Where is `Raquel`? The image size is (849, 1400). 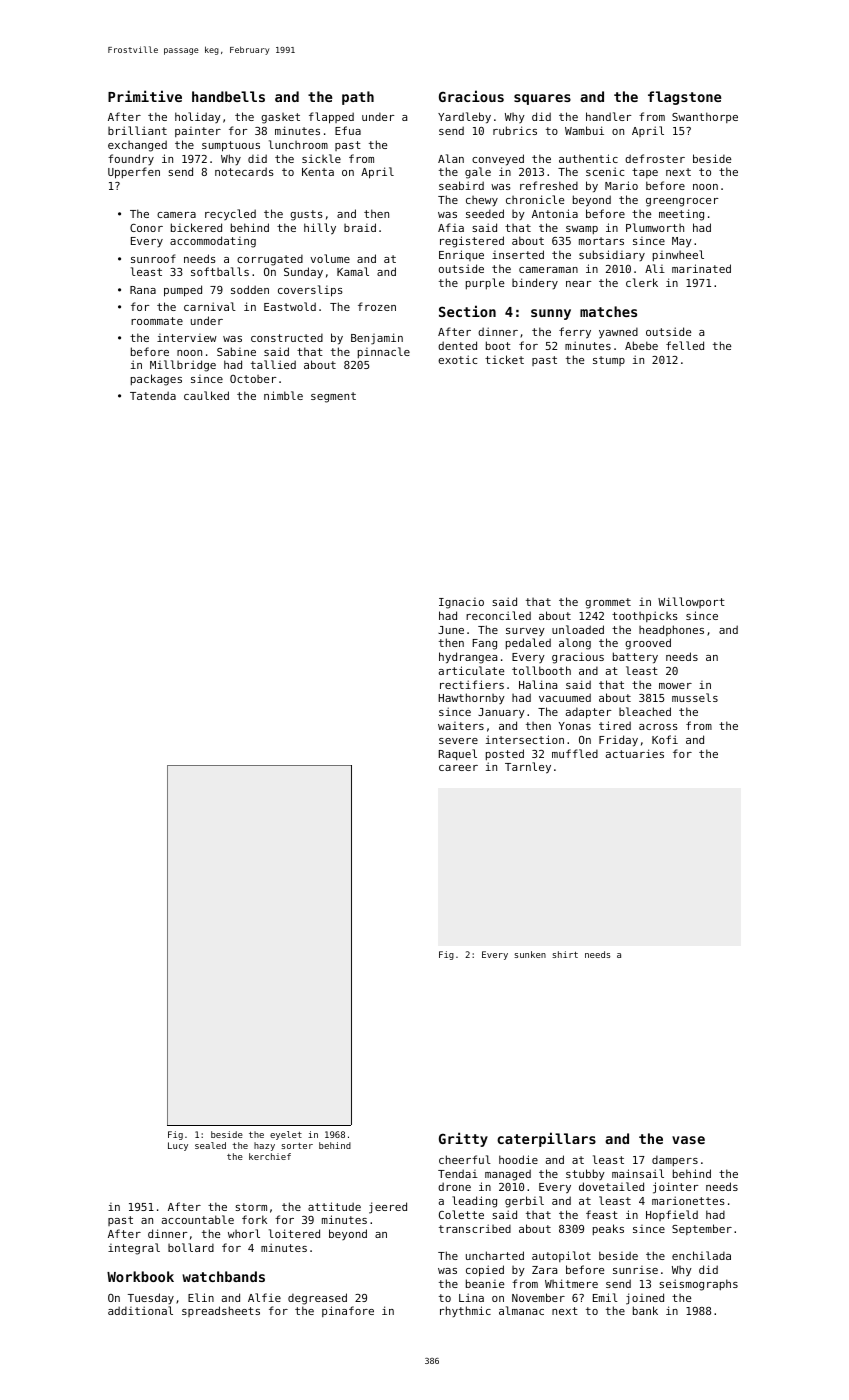
Raquel is located at coordinates (458, 755).
